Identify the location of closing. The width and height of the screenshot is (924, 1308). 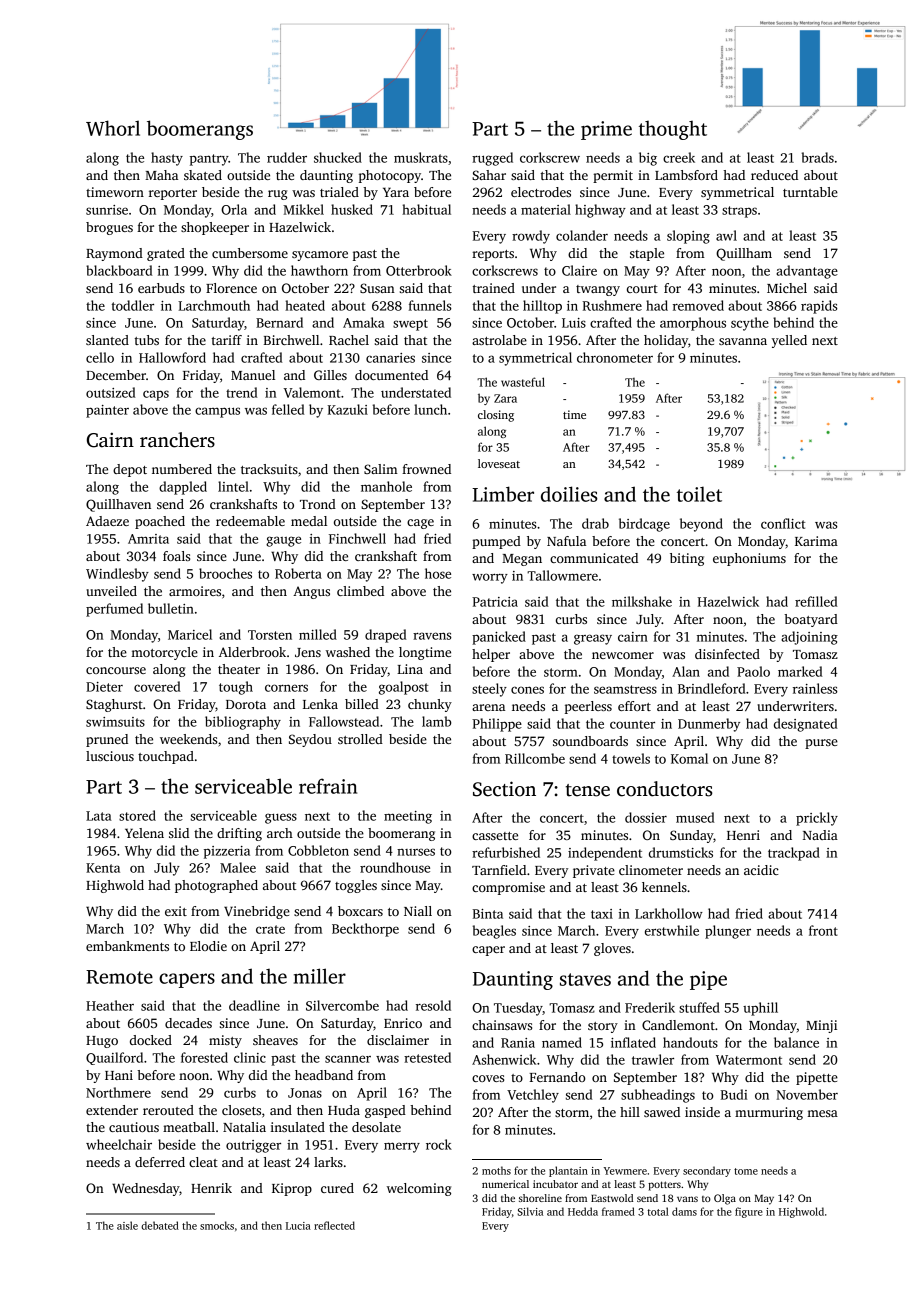
(496, 416).
